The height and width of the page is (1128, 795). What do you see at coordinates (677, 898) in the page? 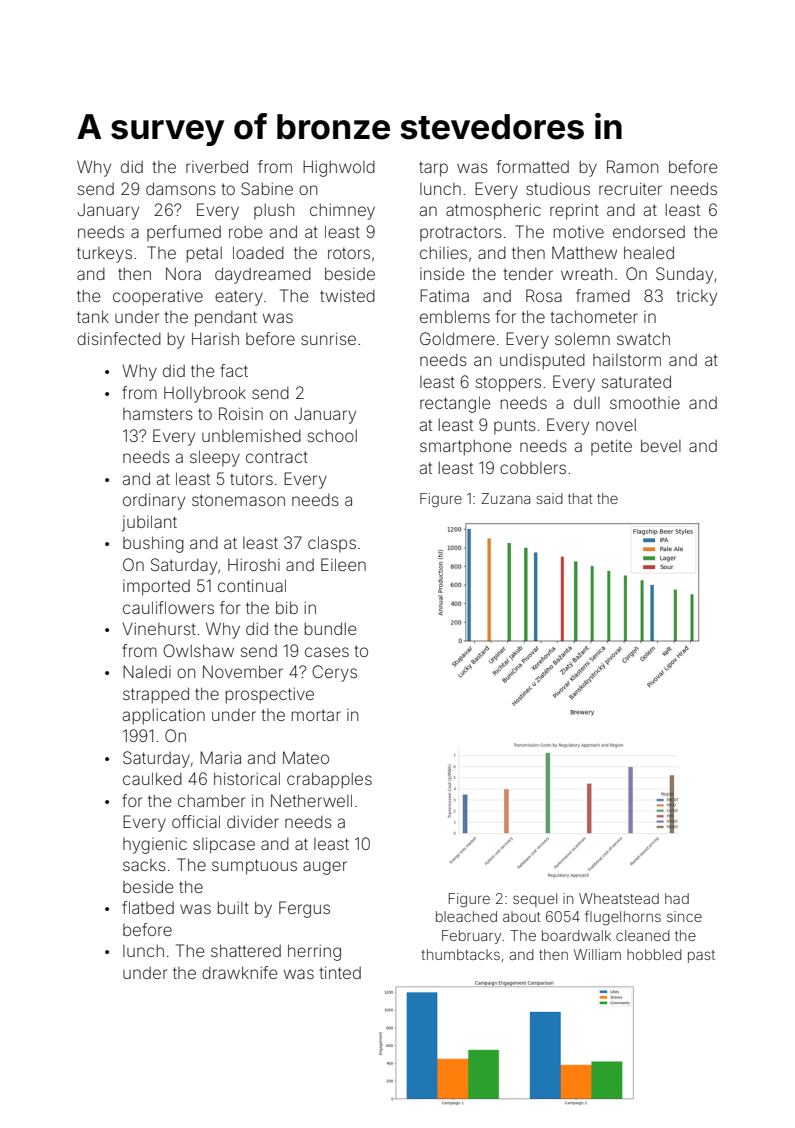
I see `had` at bounding box center [677, 898].
